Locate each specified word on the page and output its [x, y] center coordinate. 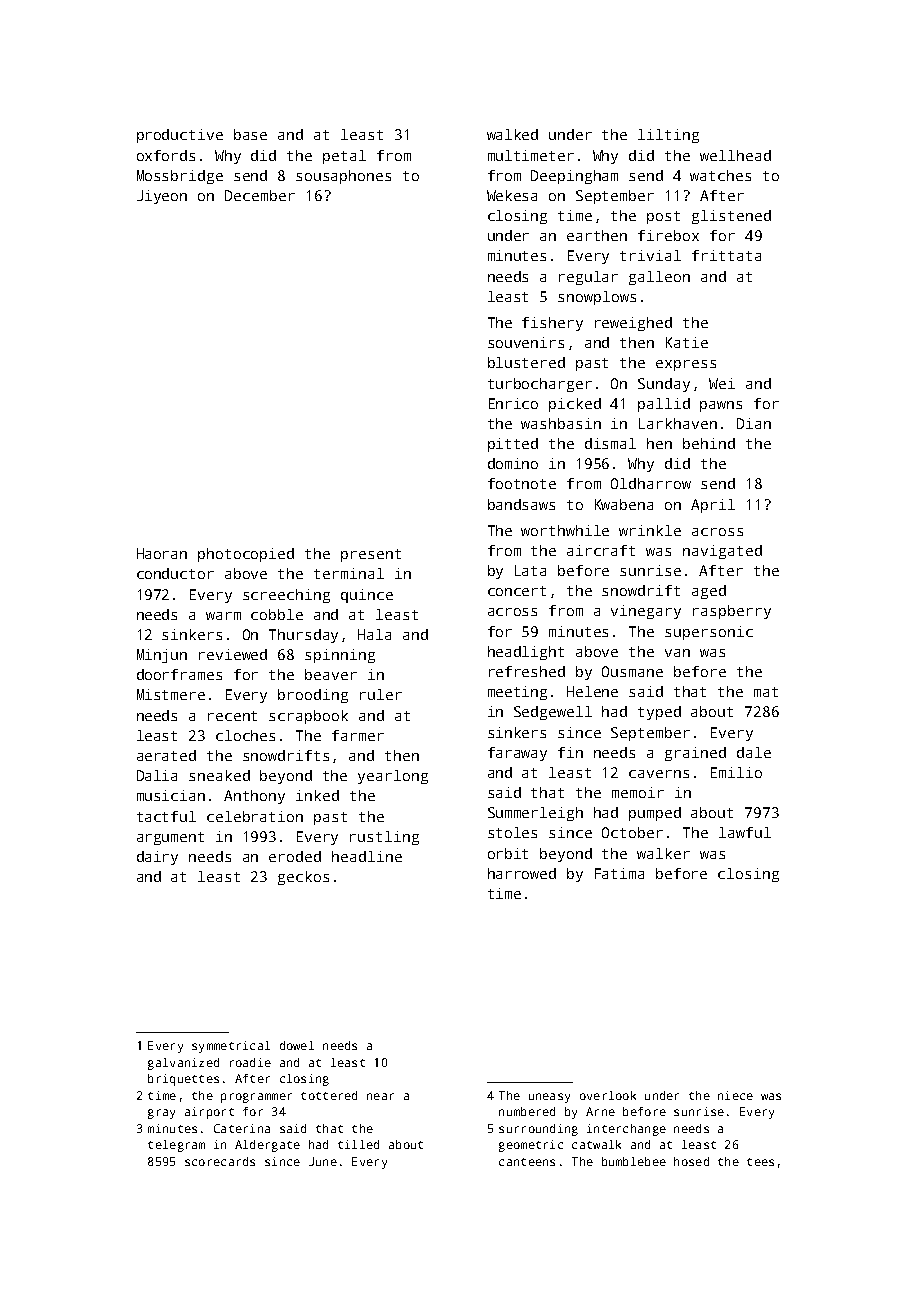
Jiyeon [162, 197]
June [323, 1161]
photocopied [246, 555]
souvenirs [526, 342]
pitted [513, 445]
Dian [754, 423]
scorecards [220, 1161]
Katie [687, 342]
